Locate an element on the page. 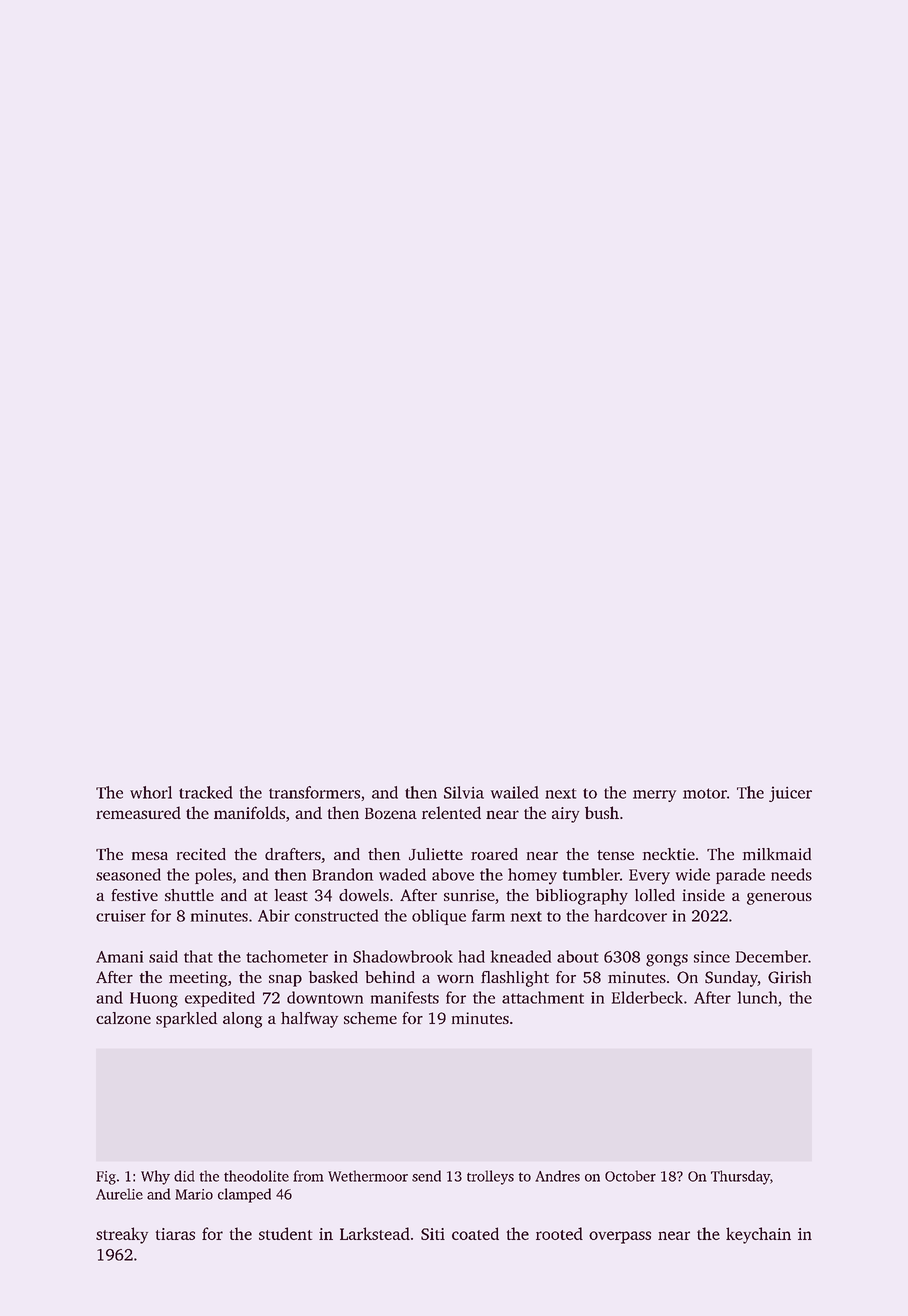 Image resolution: width=908 pixels, height=1316 pixels. transformers is located at coordinates (314, 792).
